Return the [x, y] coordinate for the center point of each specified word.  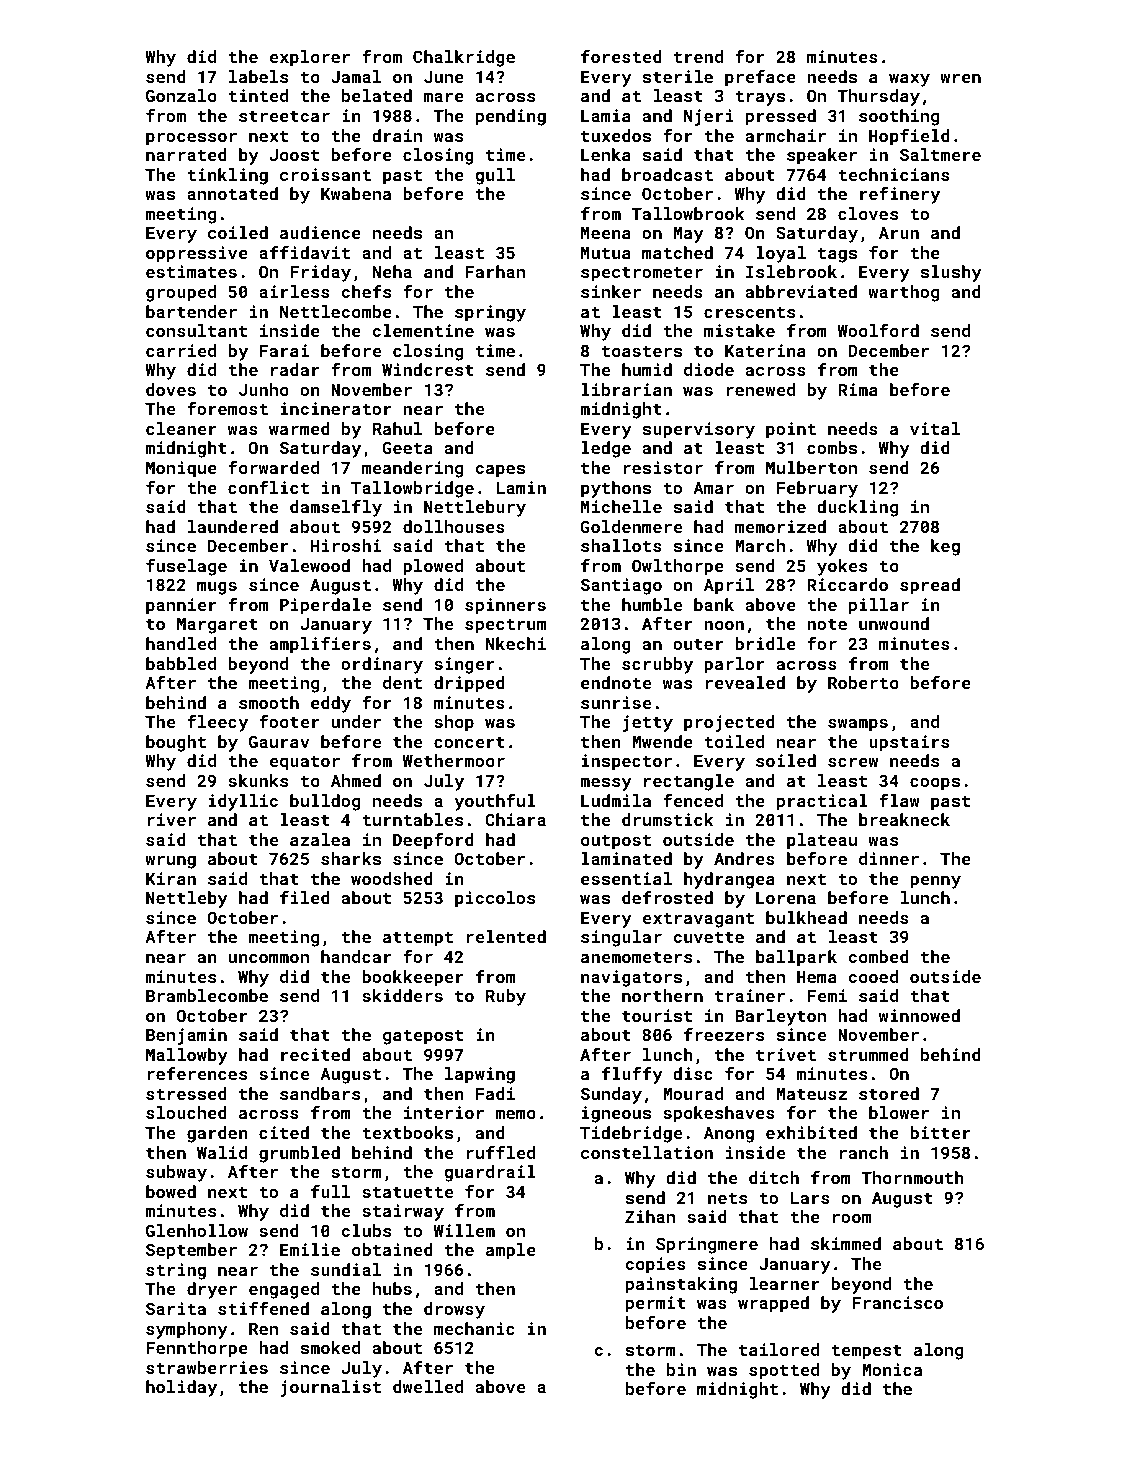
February [817, 489]
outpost [616, 842]
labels [258, 76]
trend [698, 56]
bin [681, 1369]
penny [935, 882]
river [171, 819]
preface [760, 78]
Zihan [650, 1216]
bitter [940, 1132]
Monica [892, 1369]
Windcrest [428, 369]
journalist [331, 1388]
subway [176, 1173]
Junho [264, 389]
